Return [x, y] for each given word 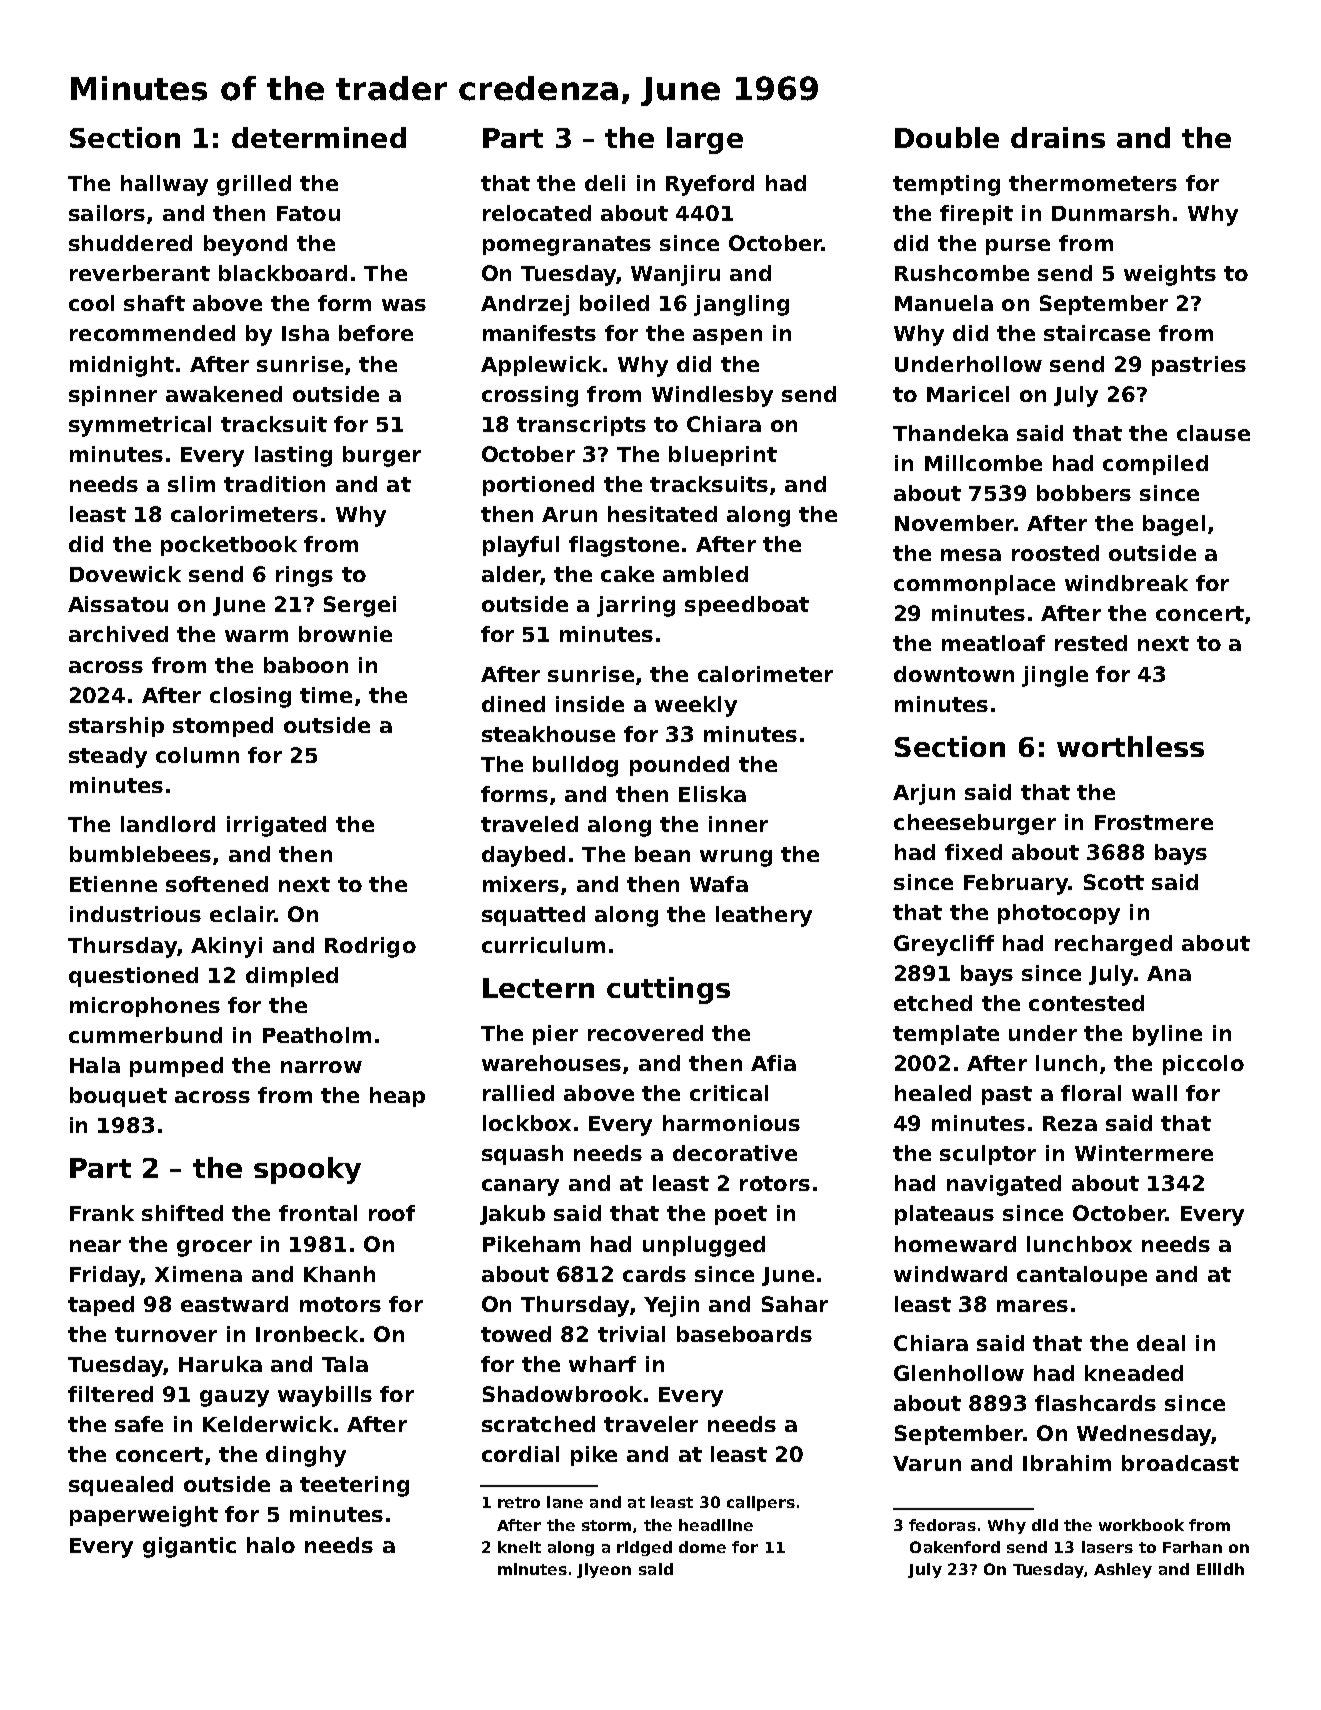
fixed [973, 852]
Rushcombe [962, 273]
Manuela [944, 303]
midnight [122, 366]
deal [1161, 1343]
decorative [735, 1153]
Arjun [924, 794]
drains [1058, 137]
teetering [354, 1486]
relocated [537, 213]
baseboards [744, 1334]
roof [392, 1213]
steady [108, 757]
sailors [107, 213]
